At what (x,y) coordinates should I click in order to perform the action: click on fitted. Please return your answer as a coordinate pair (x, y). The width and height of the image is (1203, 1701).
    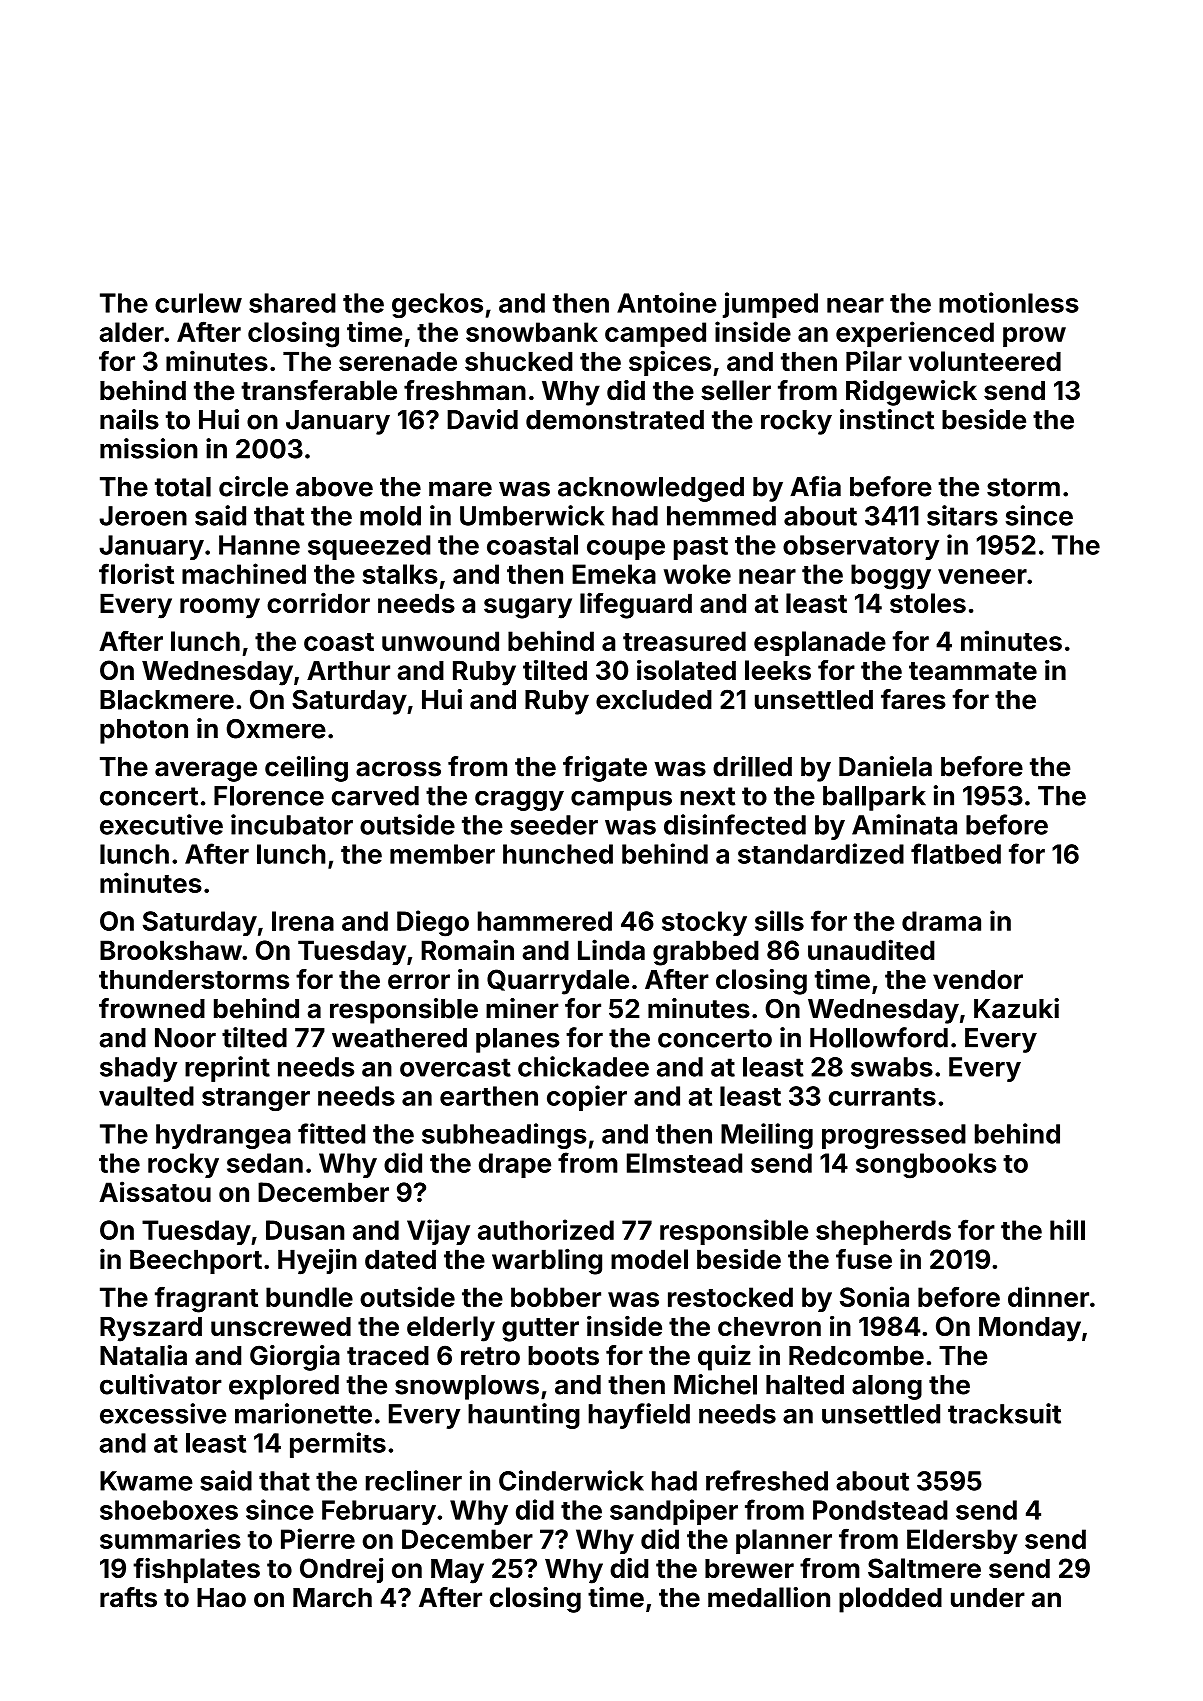
    Looking at the image, I should click on (331, 1133).
